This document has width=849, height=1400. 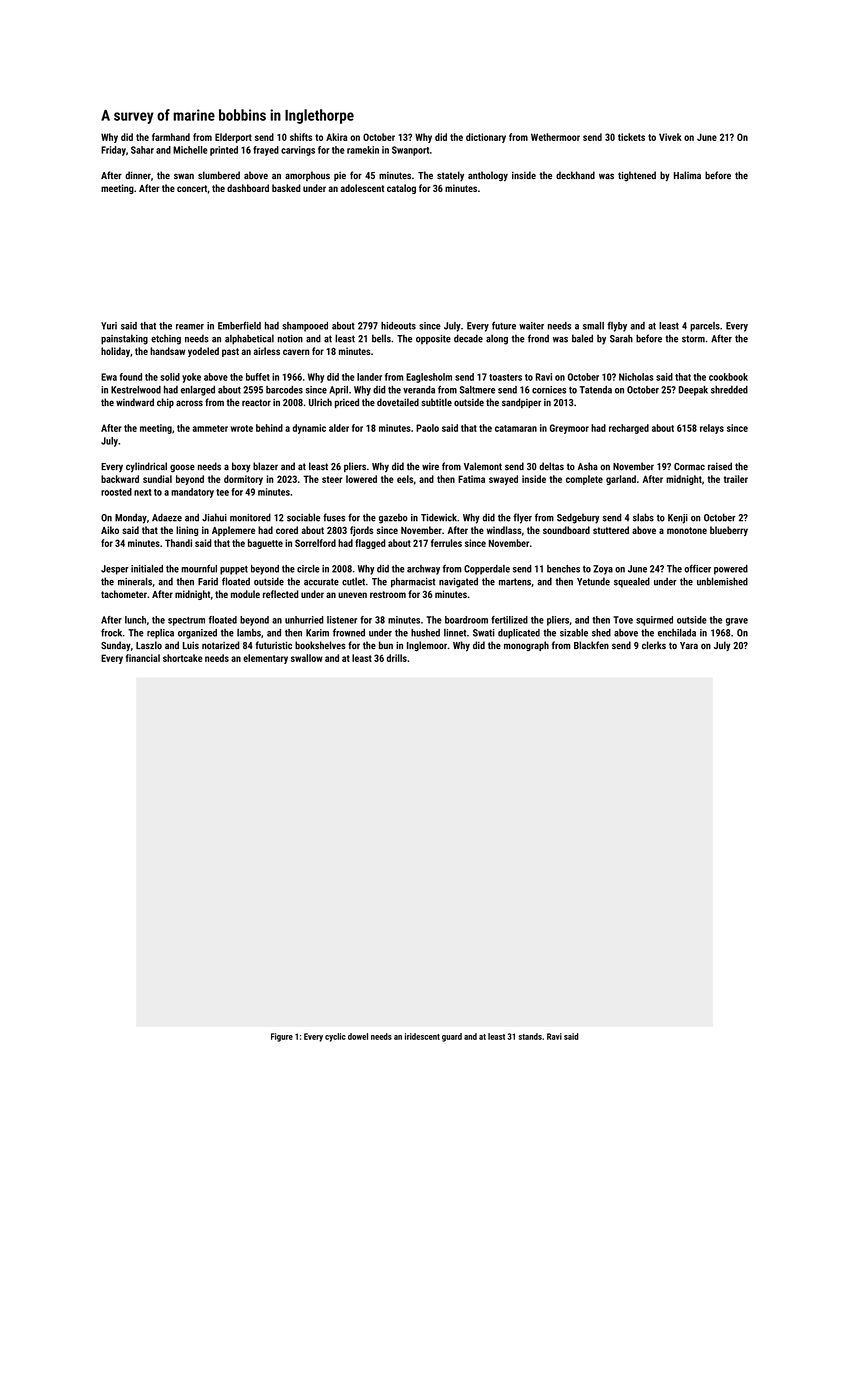 What do you see at coordinates (282, 1037) in the document?
I see `Figure` at bounding box center [282, 1037].
